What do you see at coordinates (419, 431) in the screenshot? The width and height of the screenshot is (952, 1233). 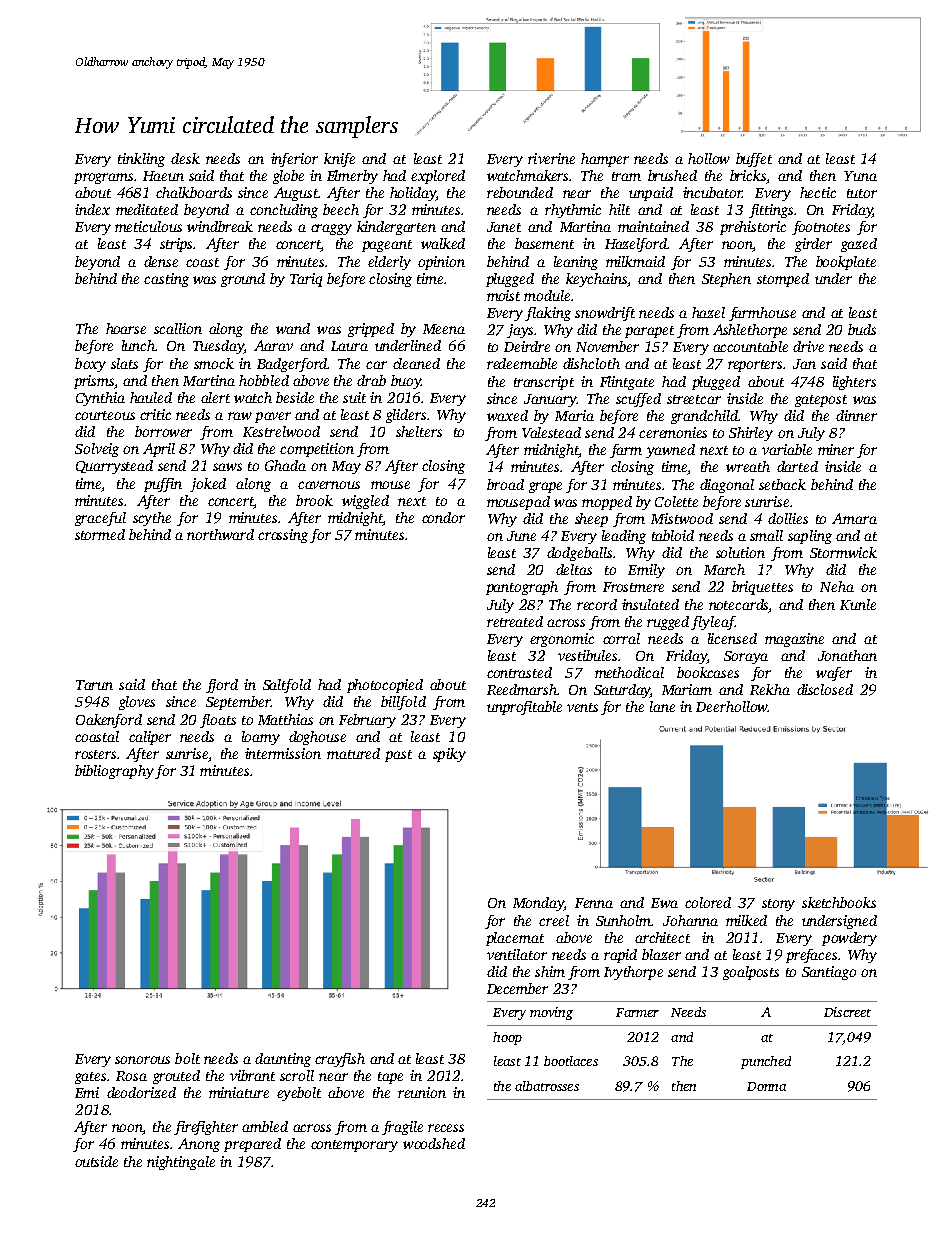 I see `shelters` at bounding box center [419, 431].
